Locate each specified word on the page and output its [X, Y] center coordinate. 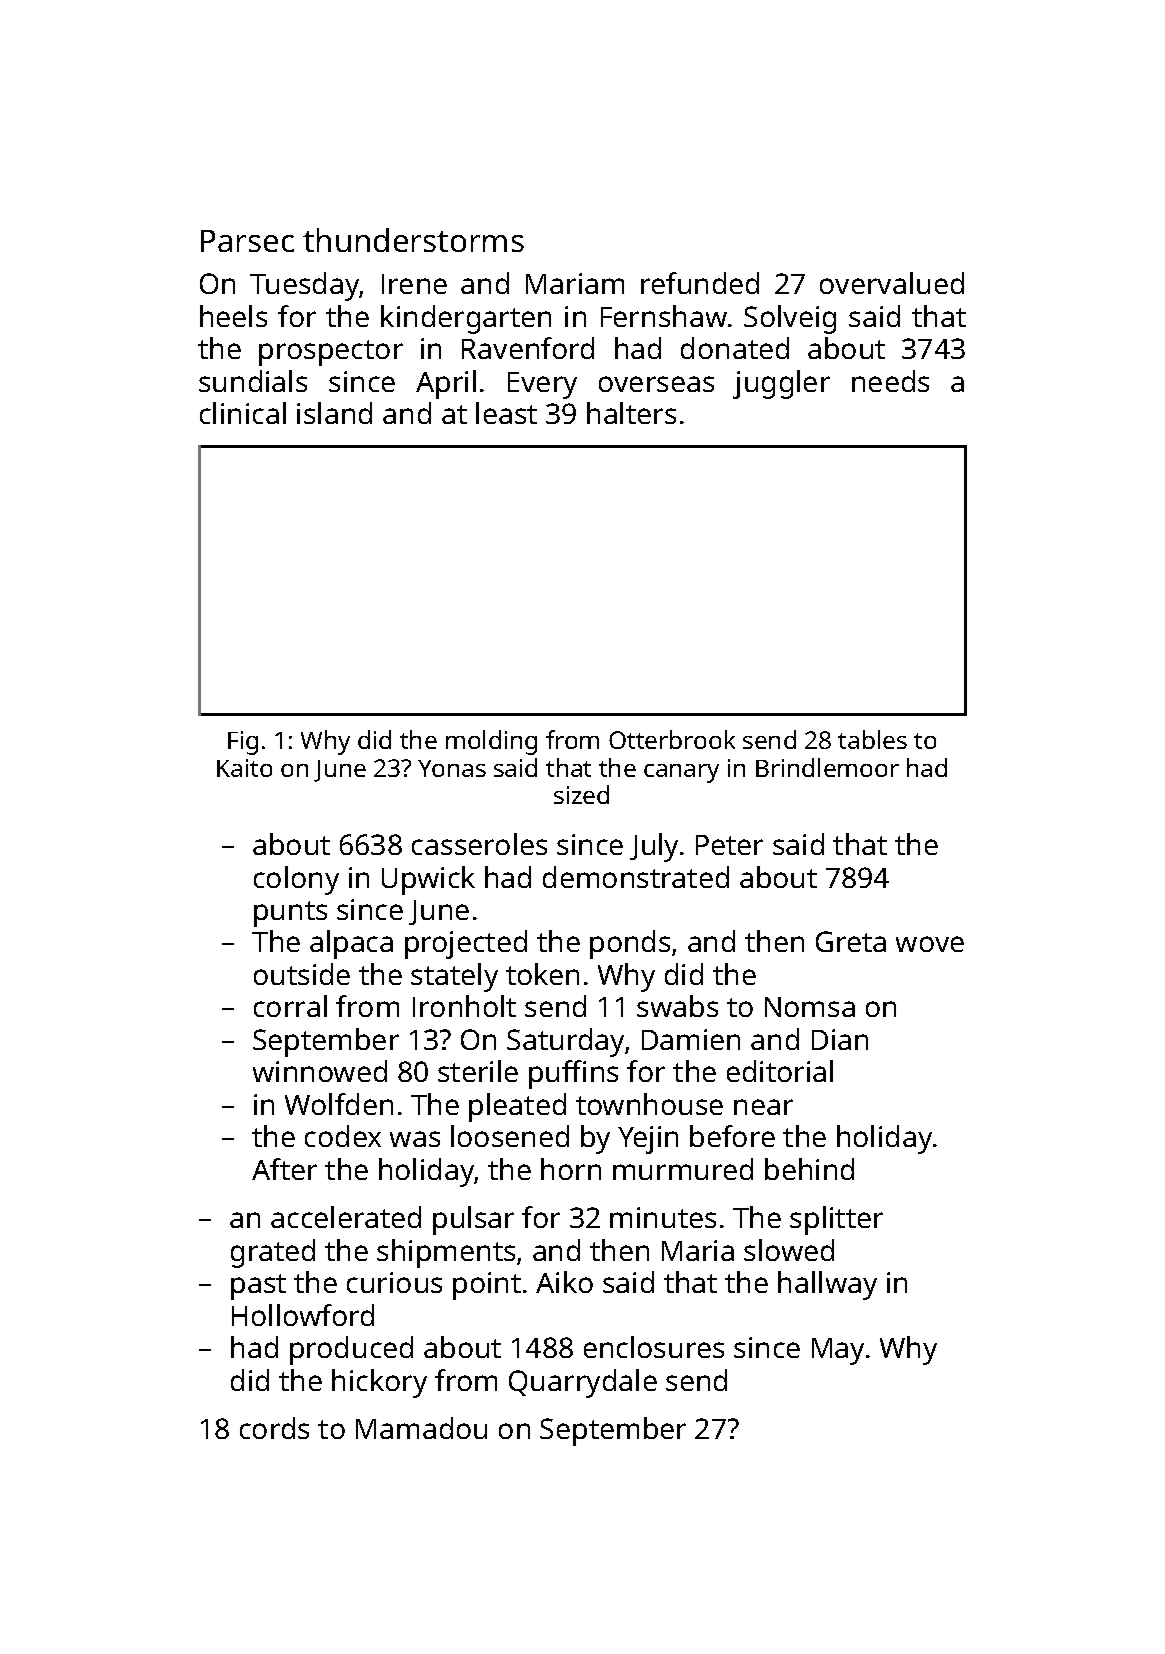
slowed [789, 1250]
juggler [781, 384]
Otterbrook [672, 739]
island [334, 413]
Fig [243, 743]
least [506, 413]
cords [274, 1428]
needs [890, 381]
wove [930, 944]
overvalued [892, 283]
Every [542, 385]
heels [233, 316]
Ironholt [464, 1006]
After [284, 1169]
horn [571, 1169]
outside [302, 974]
